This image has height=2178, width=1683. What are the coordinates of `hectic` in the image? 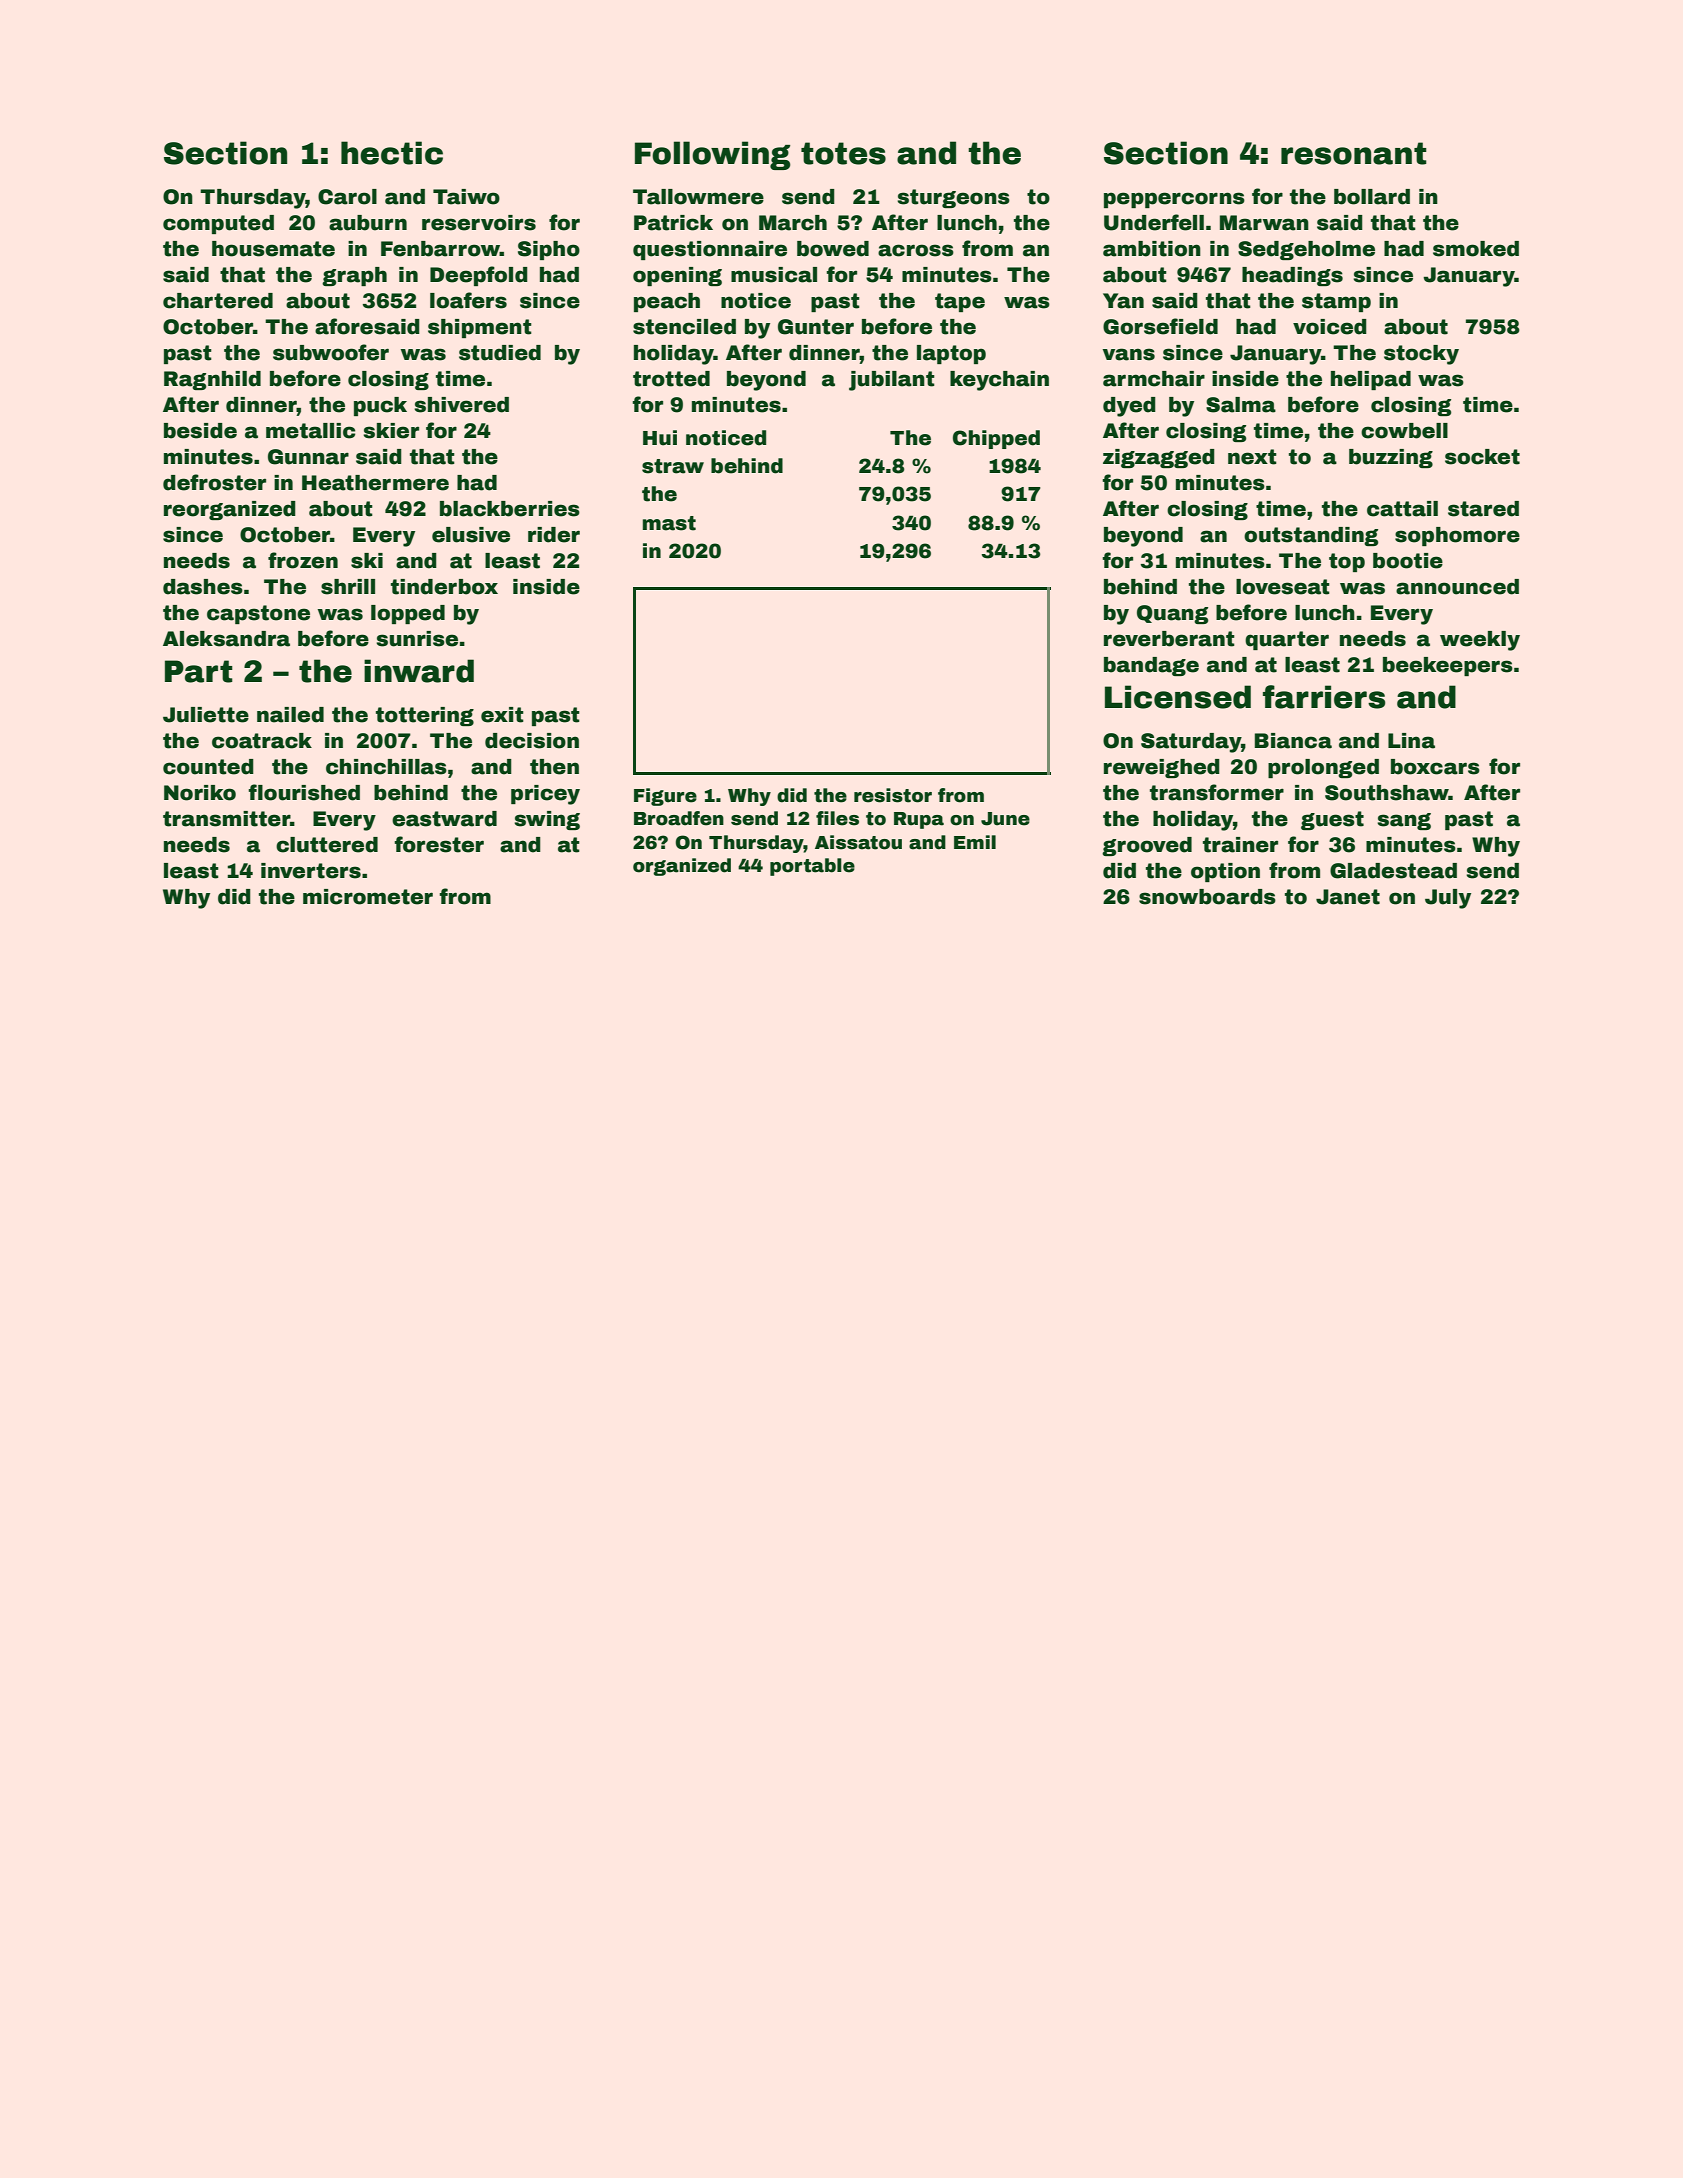 It's located at (392, 153).
